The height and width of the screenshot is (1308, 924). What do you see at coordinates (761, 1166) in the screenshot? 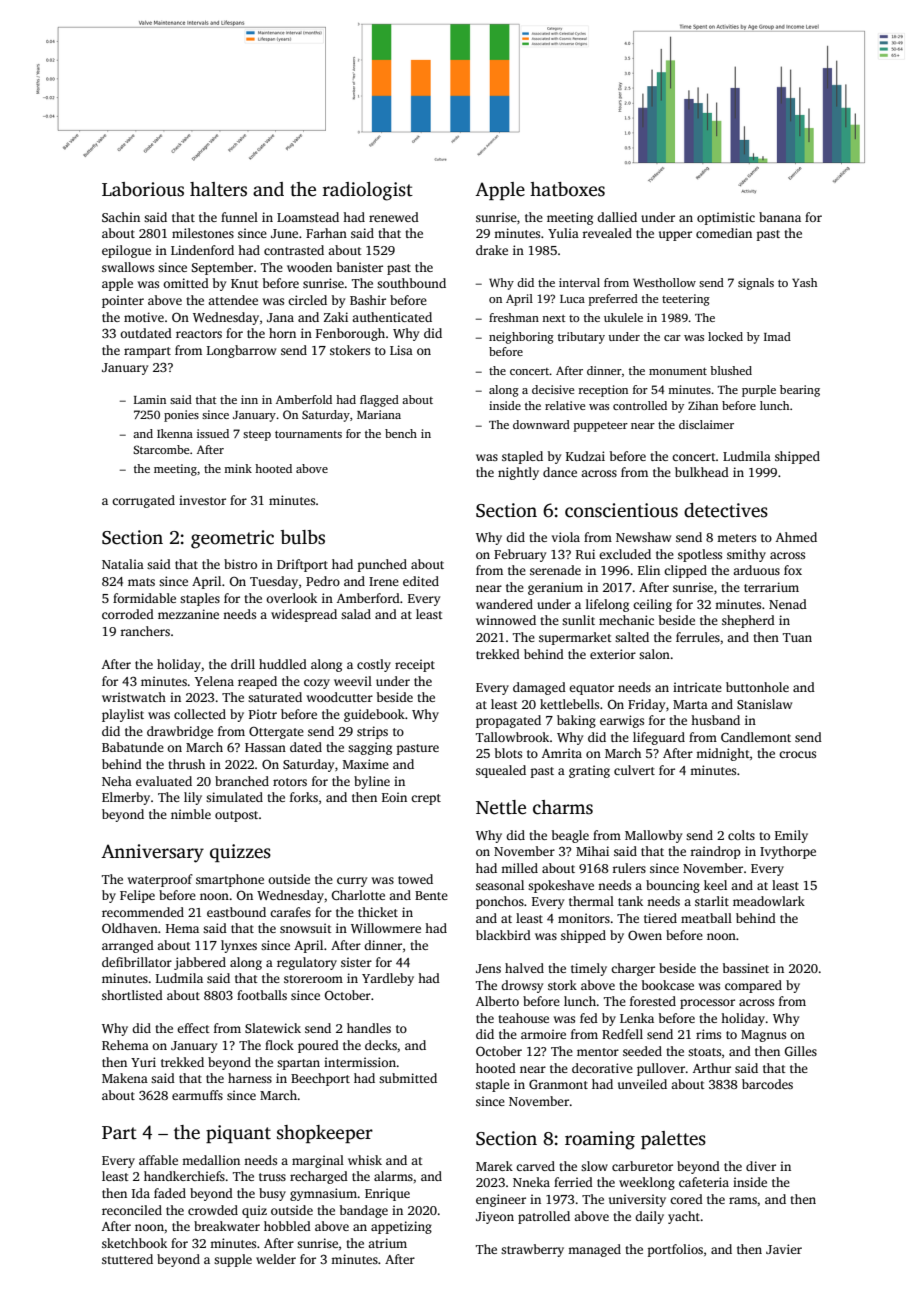
I see `diver` at bounding box center [761, 1166].
